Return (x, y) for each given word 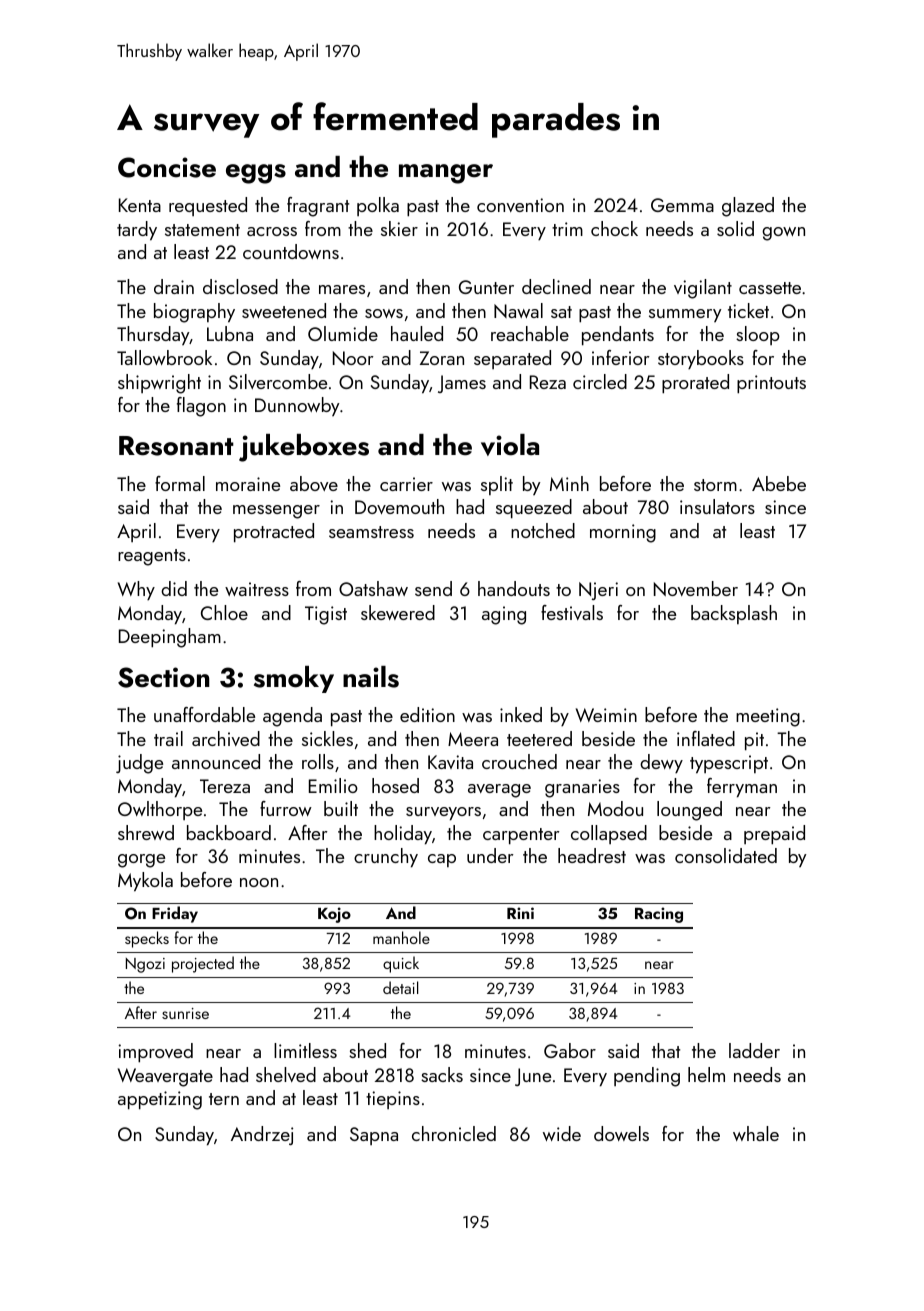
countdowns (291, 251)
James (462, 384)
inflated (706, 738)
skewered (398, 612)
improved (155, 1053)
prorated (695, 384)
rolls (318, 761)
